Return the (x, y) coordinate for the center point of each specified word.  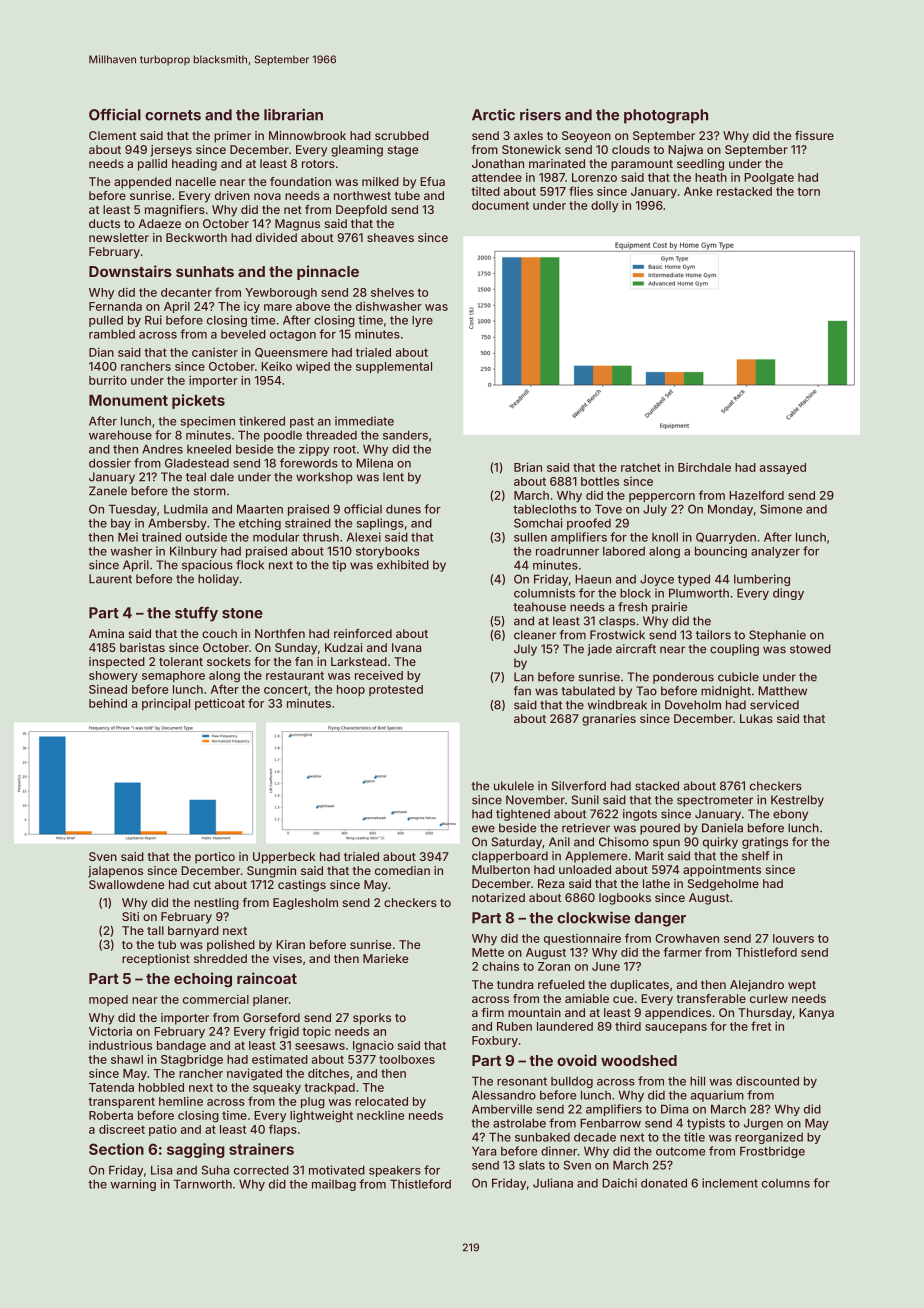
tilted (485, 191)
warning (133, 1185)
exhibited (403, 565)
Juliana (553, 1183)
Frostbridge (772, 1152)
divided (276, 237)
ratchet (641, 467)
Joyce (657, 580)
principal (166, 704)
